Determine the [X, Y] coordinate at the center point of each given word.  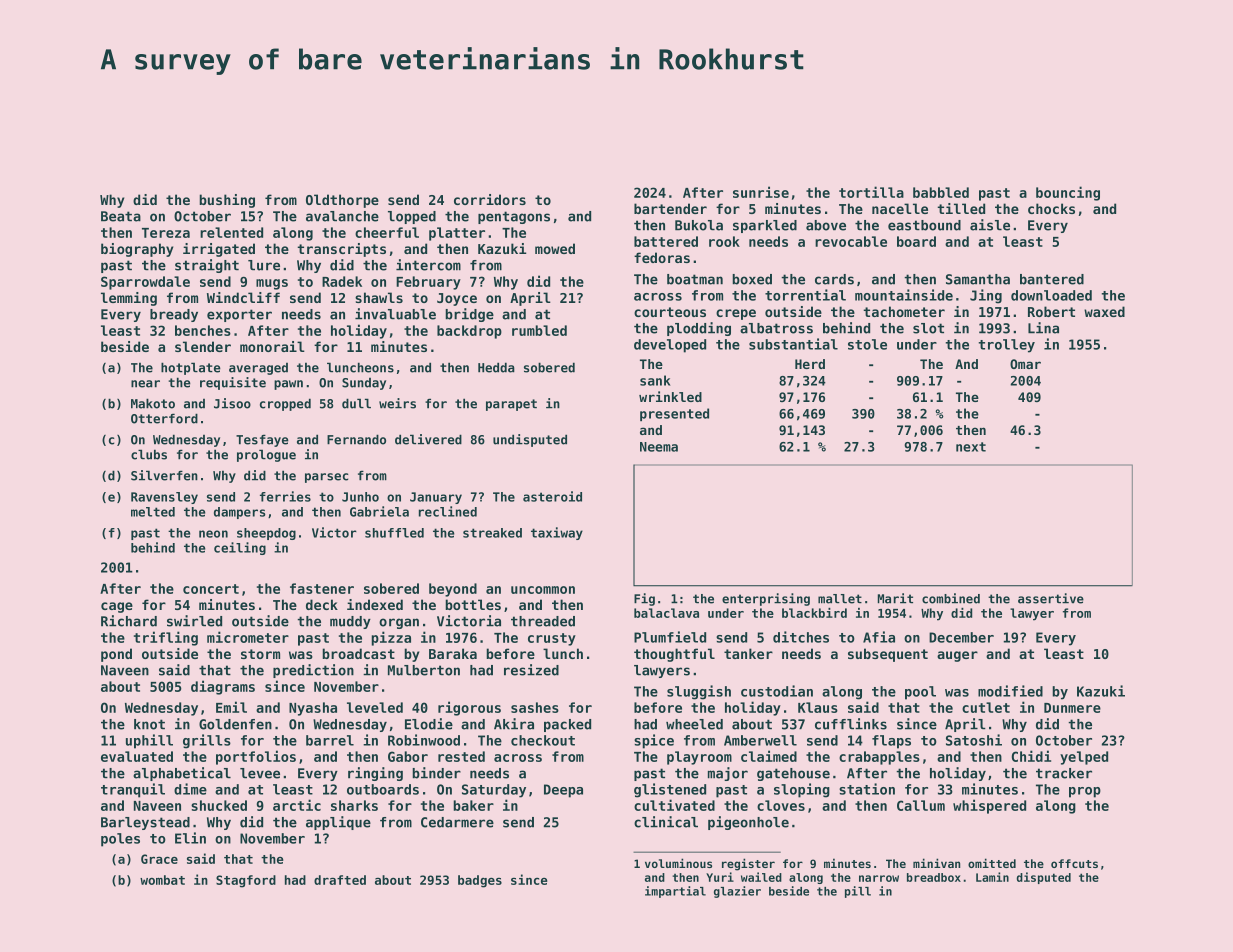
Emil [231, 707]
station [867, 789]
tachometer [904, 311]
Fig [644, 599]
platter [457, 234]
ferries [285, 496]
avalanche [342, 216]
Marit [895, 598]
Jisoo [232, 403]
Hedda [496, 367]
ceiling [240, 548]
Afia [879, 637]
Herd [810, 364]
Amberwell [760, 740]
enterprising [766, 599]
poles [120, 840]
